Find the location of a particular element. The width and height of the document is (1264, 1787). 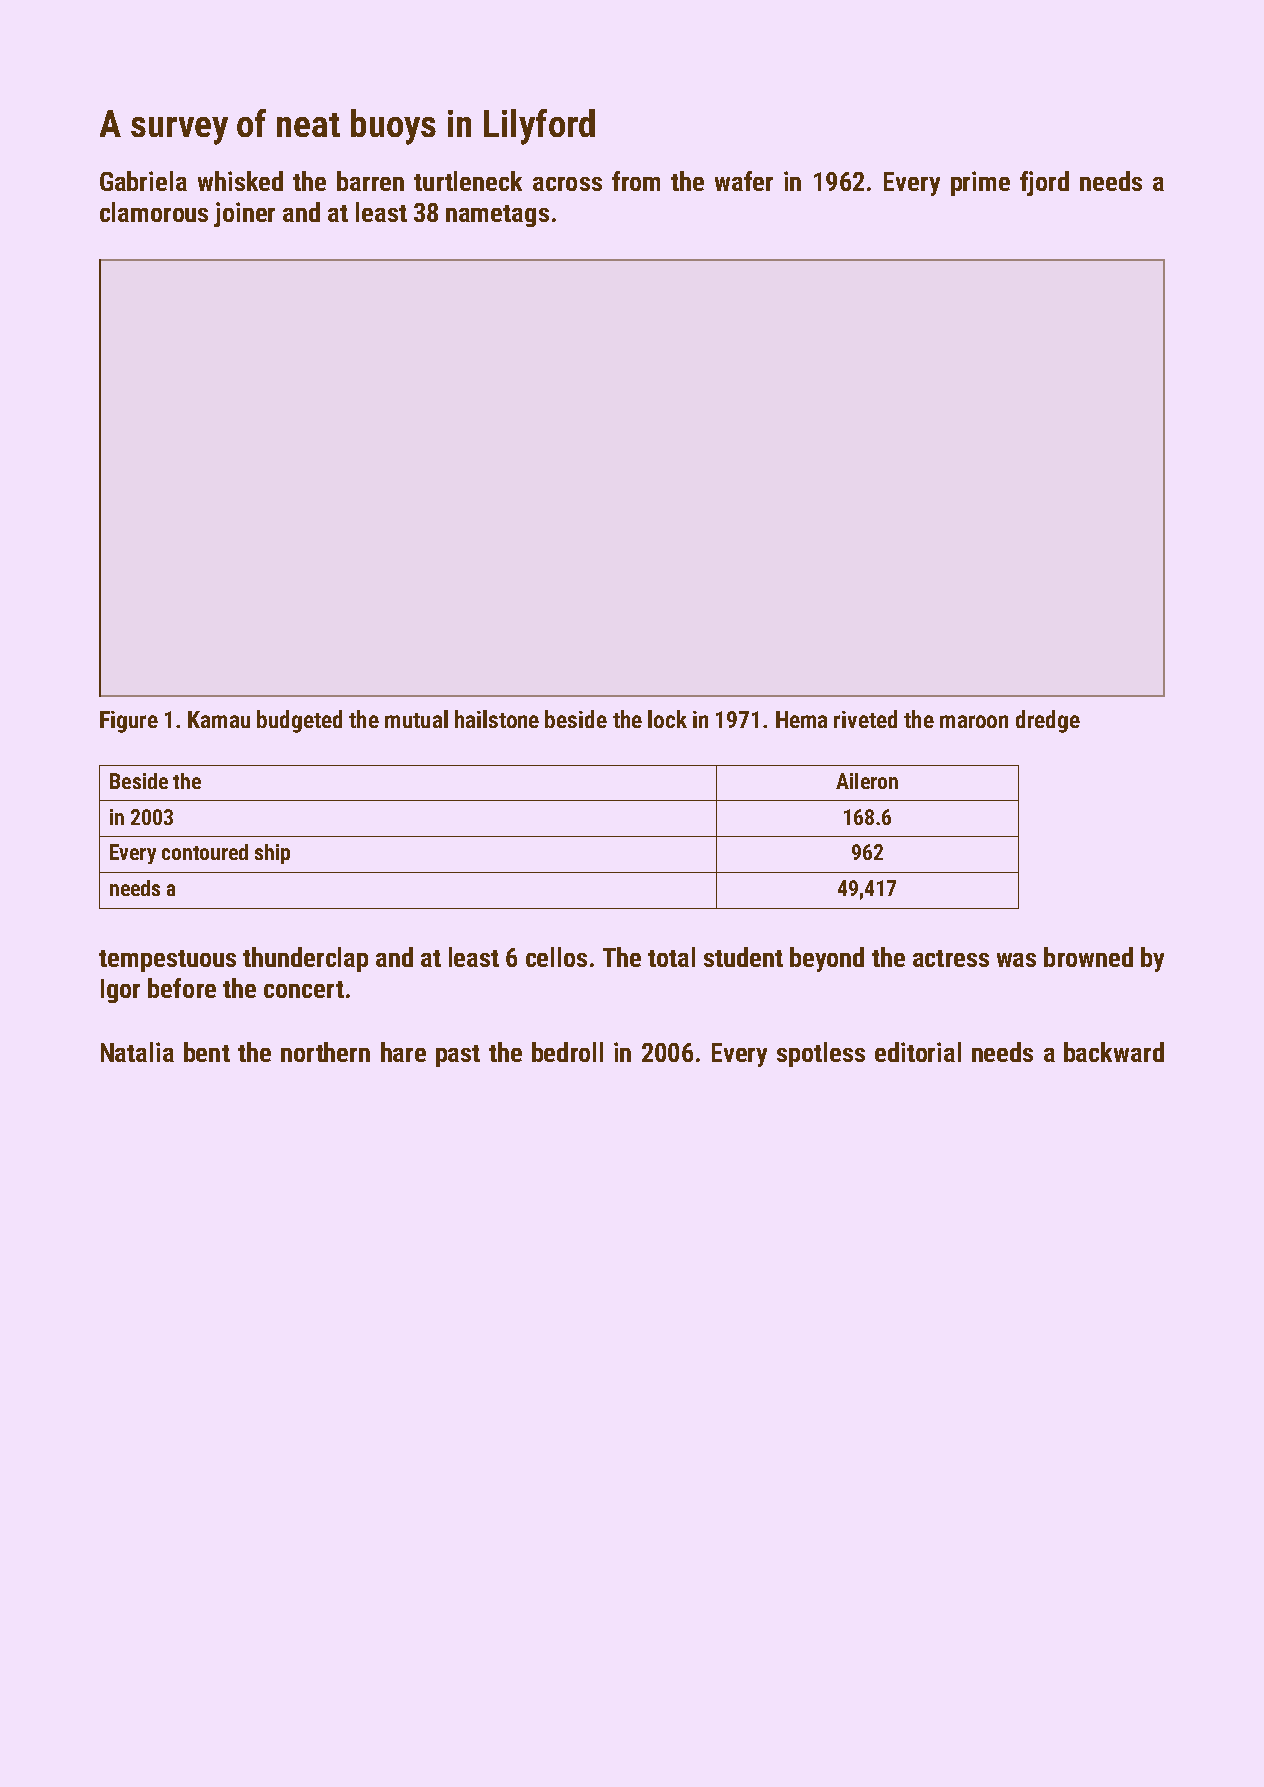

wafer is located at coordinates (744, 181).
